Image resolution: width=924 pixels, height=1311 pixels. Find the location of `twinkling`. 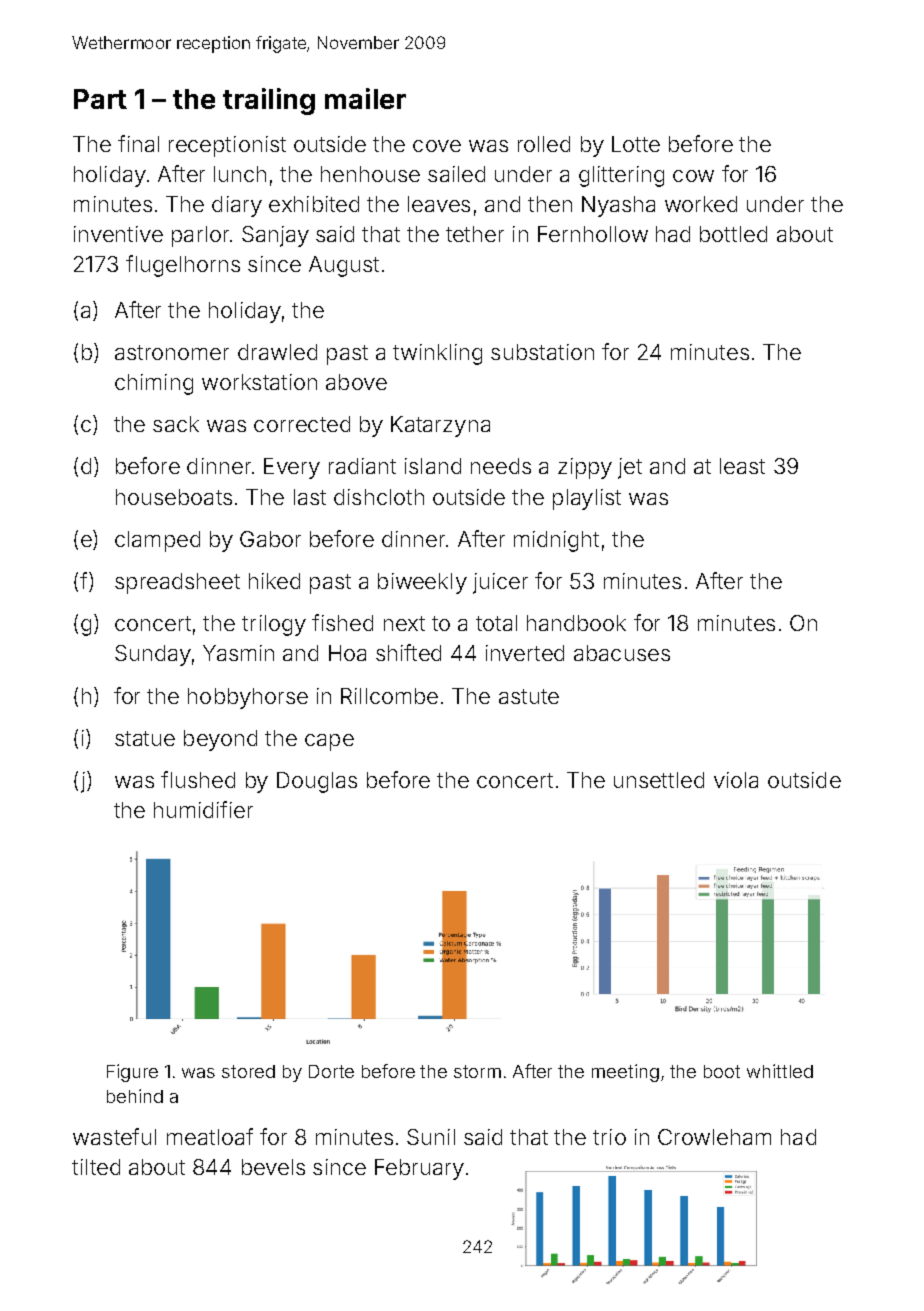

twinkling is located at coordinates (437, 354).
